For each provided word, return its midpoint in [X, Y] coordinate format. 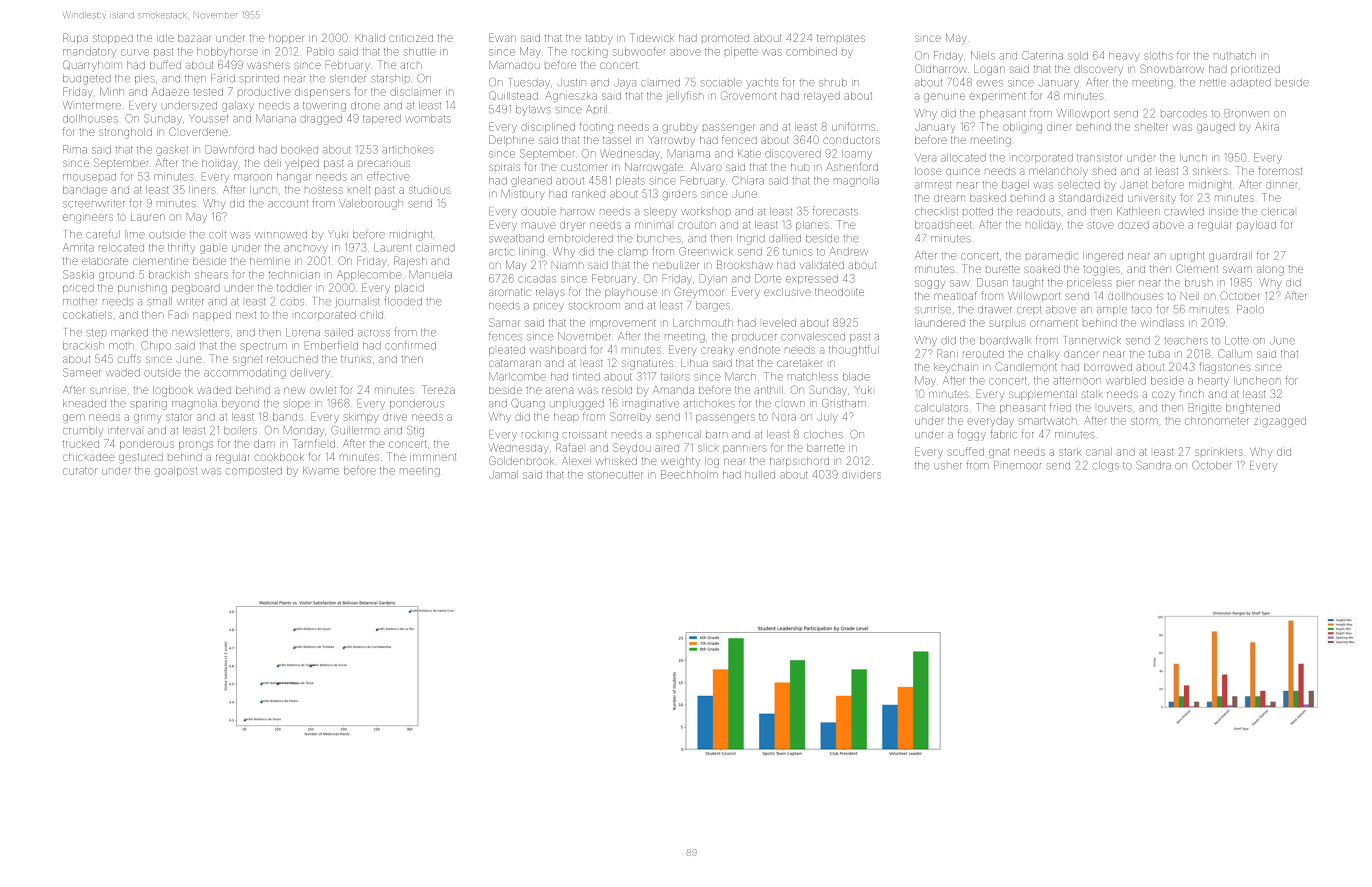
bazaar [194, 38]
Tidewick [652, 37]
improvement [623, 324]
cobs [292, 302]
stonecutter [615, 475]
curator [80, 471]
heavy [1124, 57]
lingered [1103, 257]
